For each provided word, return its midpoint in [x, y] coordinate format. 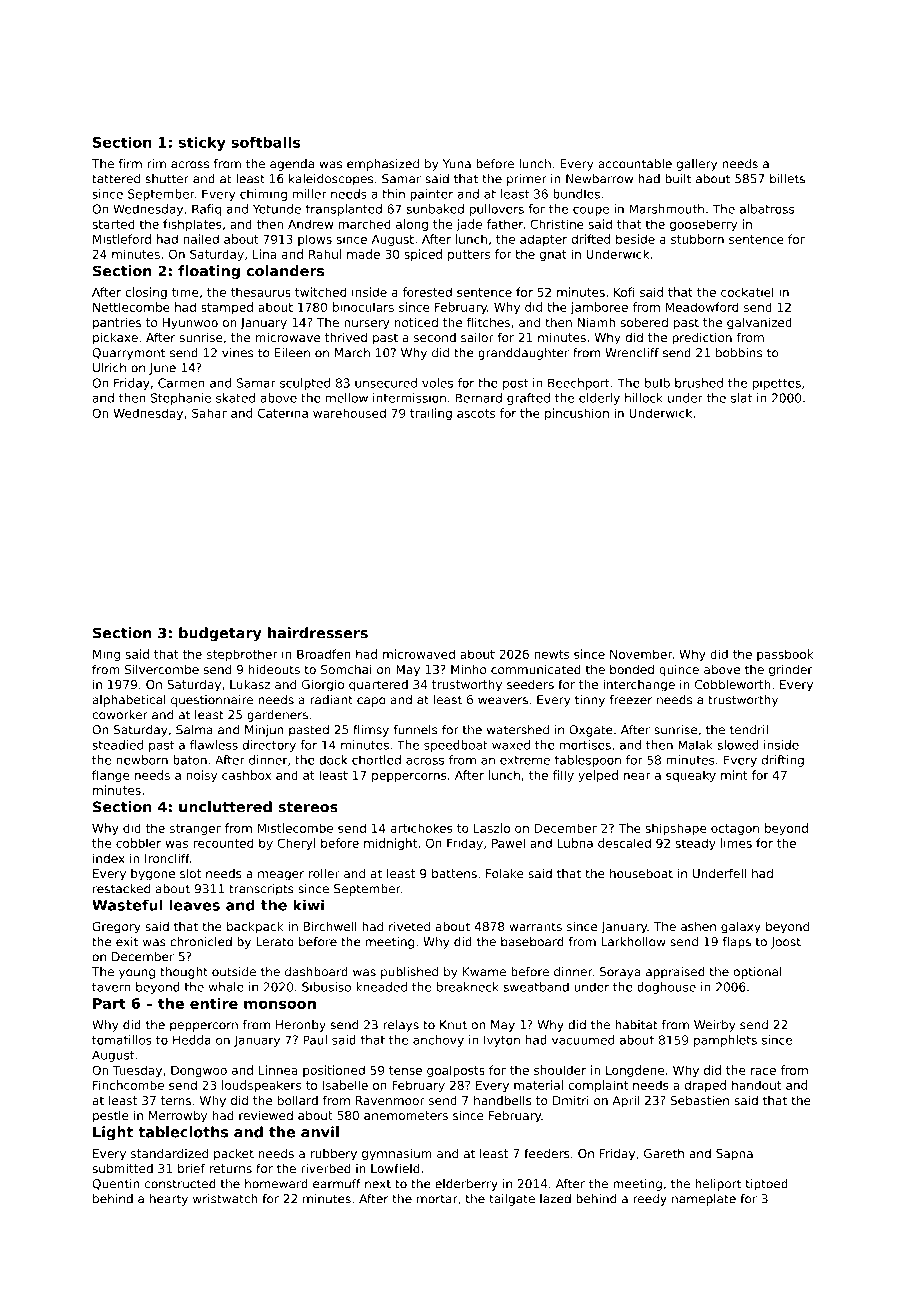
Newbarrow [599, 179]
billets [787, 179]
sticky [202, 143]
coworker [120, 715]
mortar [437, 1199]
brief [191, 1168]
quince [679, 671]
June [162, 369]
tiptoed [767, 1185]
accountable [635, 164]
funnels [415, 730]
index [109, 858]
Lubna [575, 843]
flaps [737, 943]
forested [427, 292]
